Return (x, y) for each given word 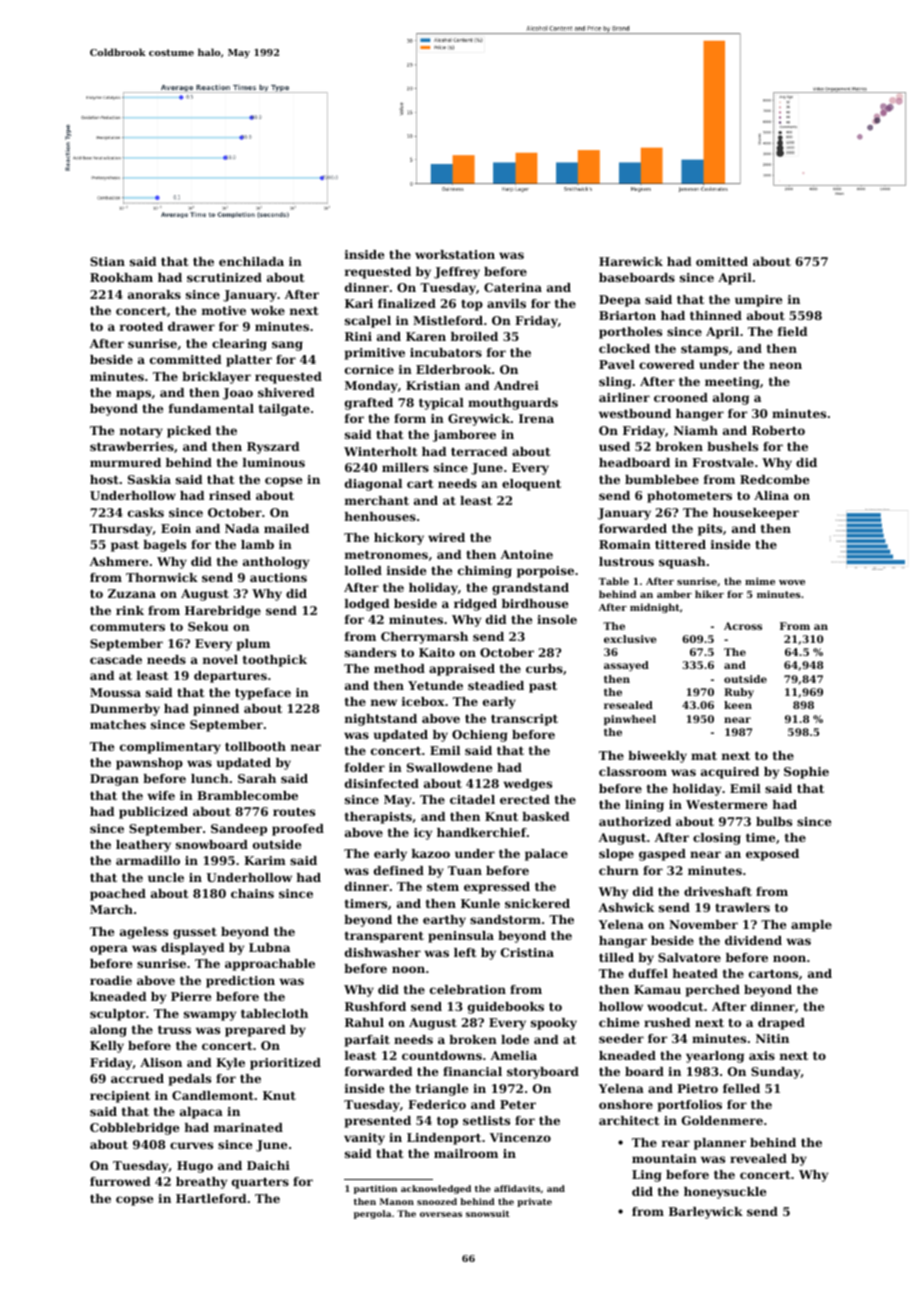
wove (792, 582)
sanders (370, 652)
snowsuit (488, 1213)
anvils (506, 303)
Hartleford (211, 1198)
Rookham (121, 277)
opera (109, 950)
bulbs (774, 821)
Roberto (778, 430)
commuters (127, 627)
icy (423, 834)
